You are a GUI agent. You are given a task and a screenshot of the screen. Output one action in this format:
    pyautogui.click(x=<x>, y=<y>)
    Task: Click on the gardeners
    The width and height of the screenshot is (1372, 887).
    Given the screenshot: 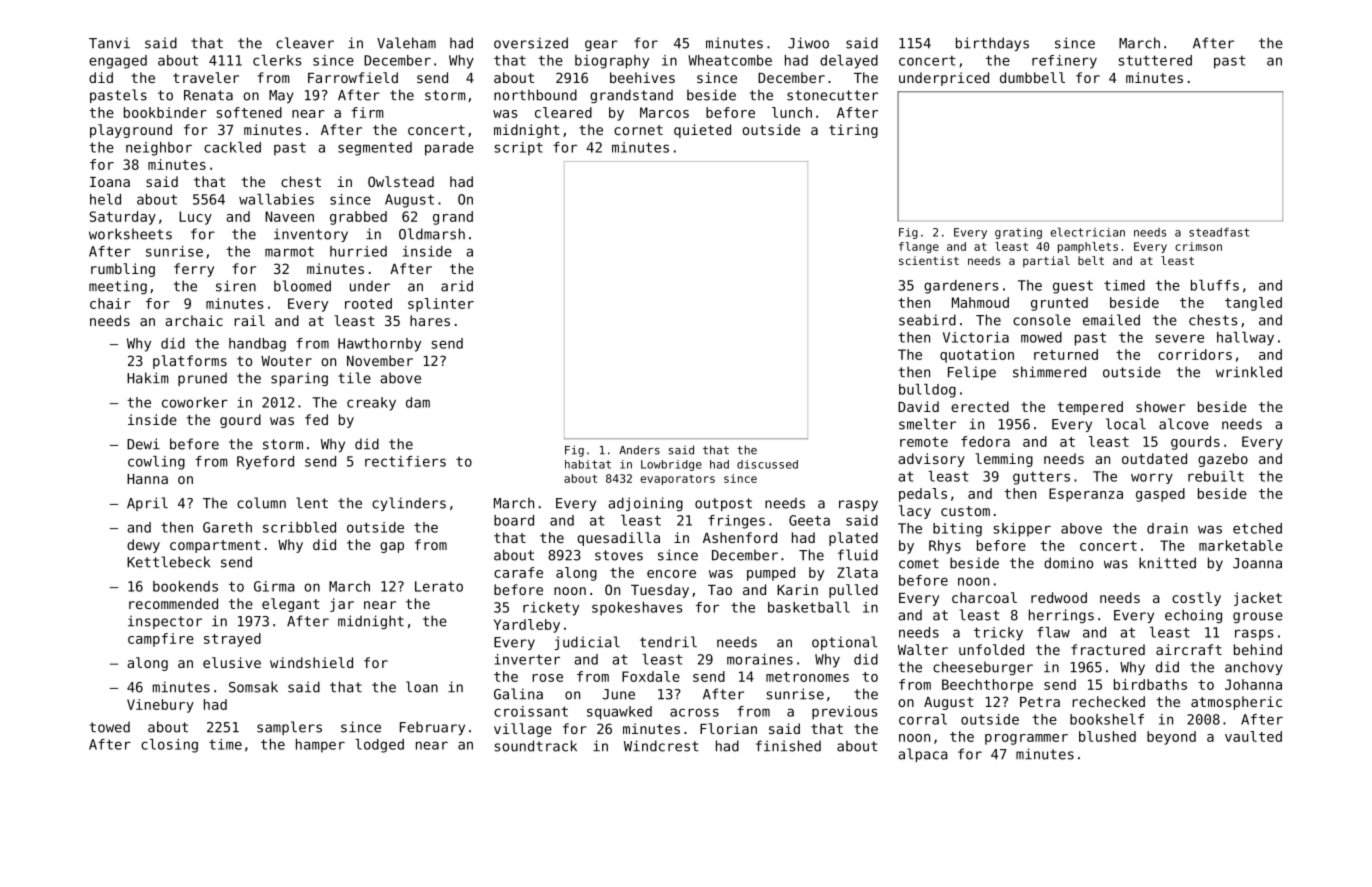 What is the action you would take?
    pyautogui.click(x=961, y=287)
